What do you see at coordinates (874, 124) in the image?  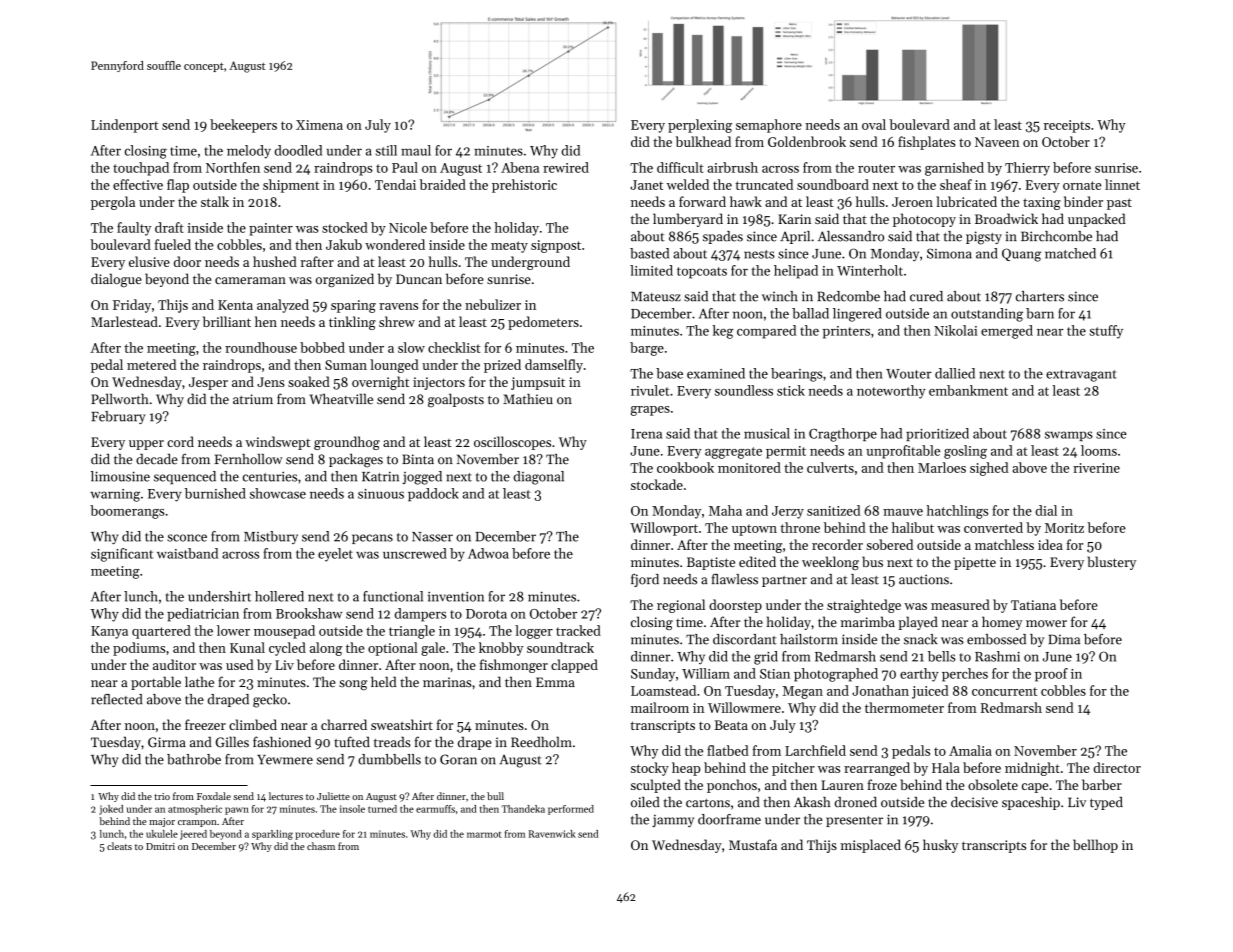 I see `oval` at bounding box center [874, 124].
